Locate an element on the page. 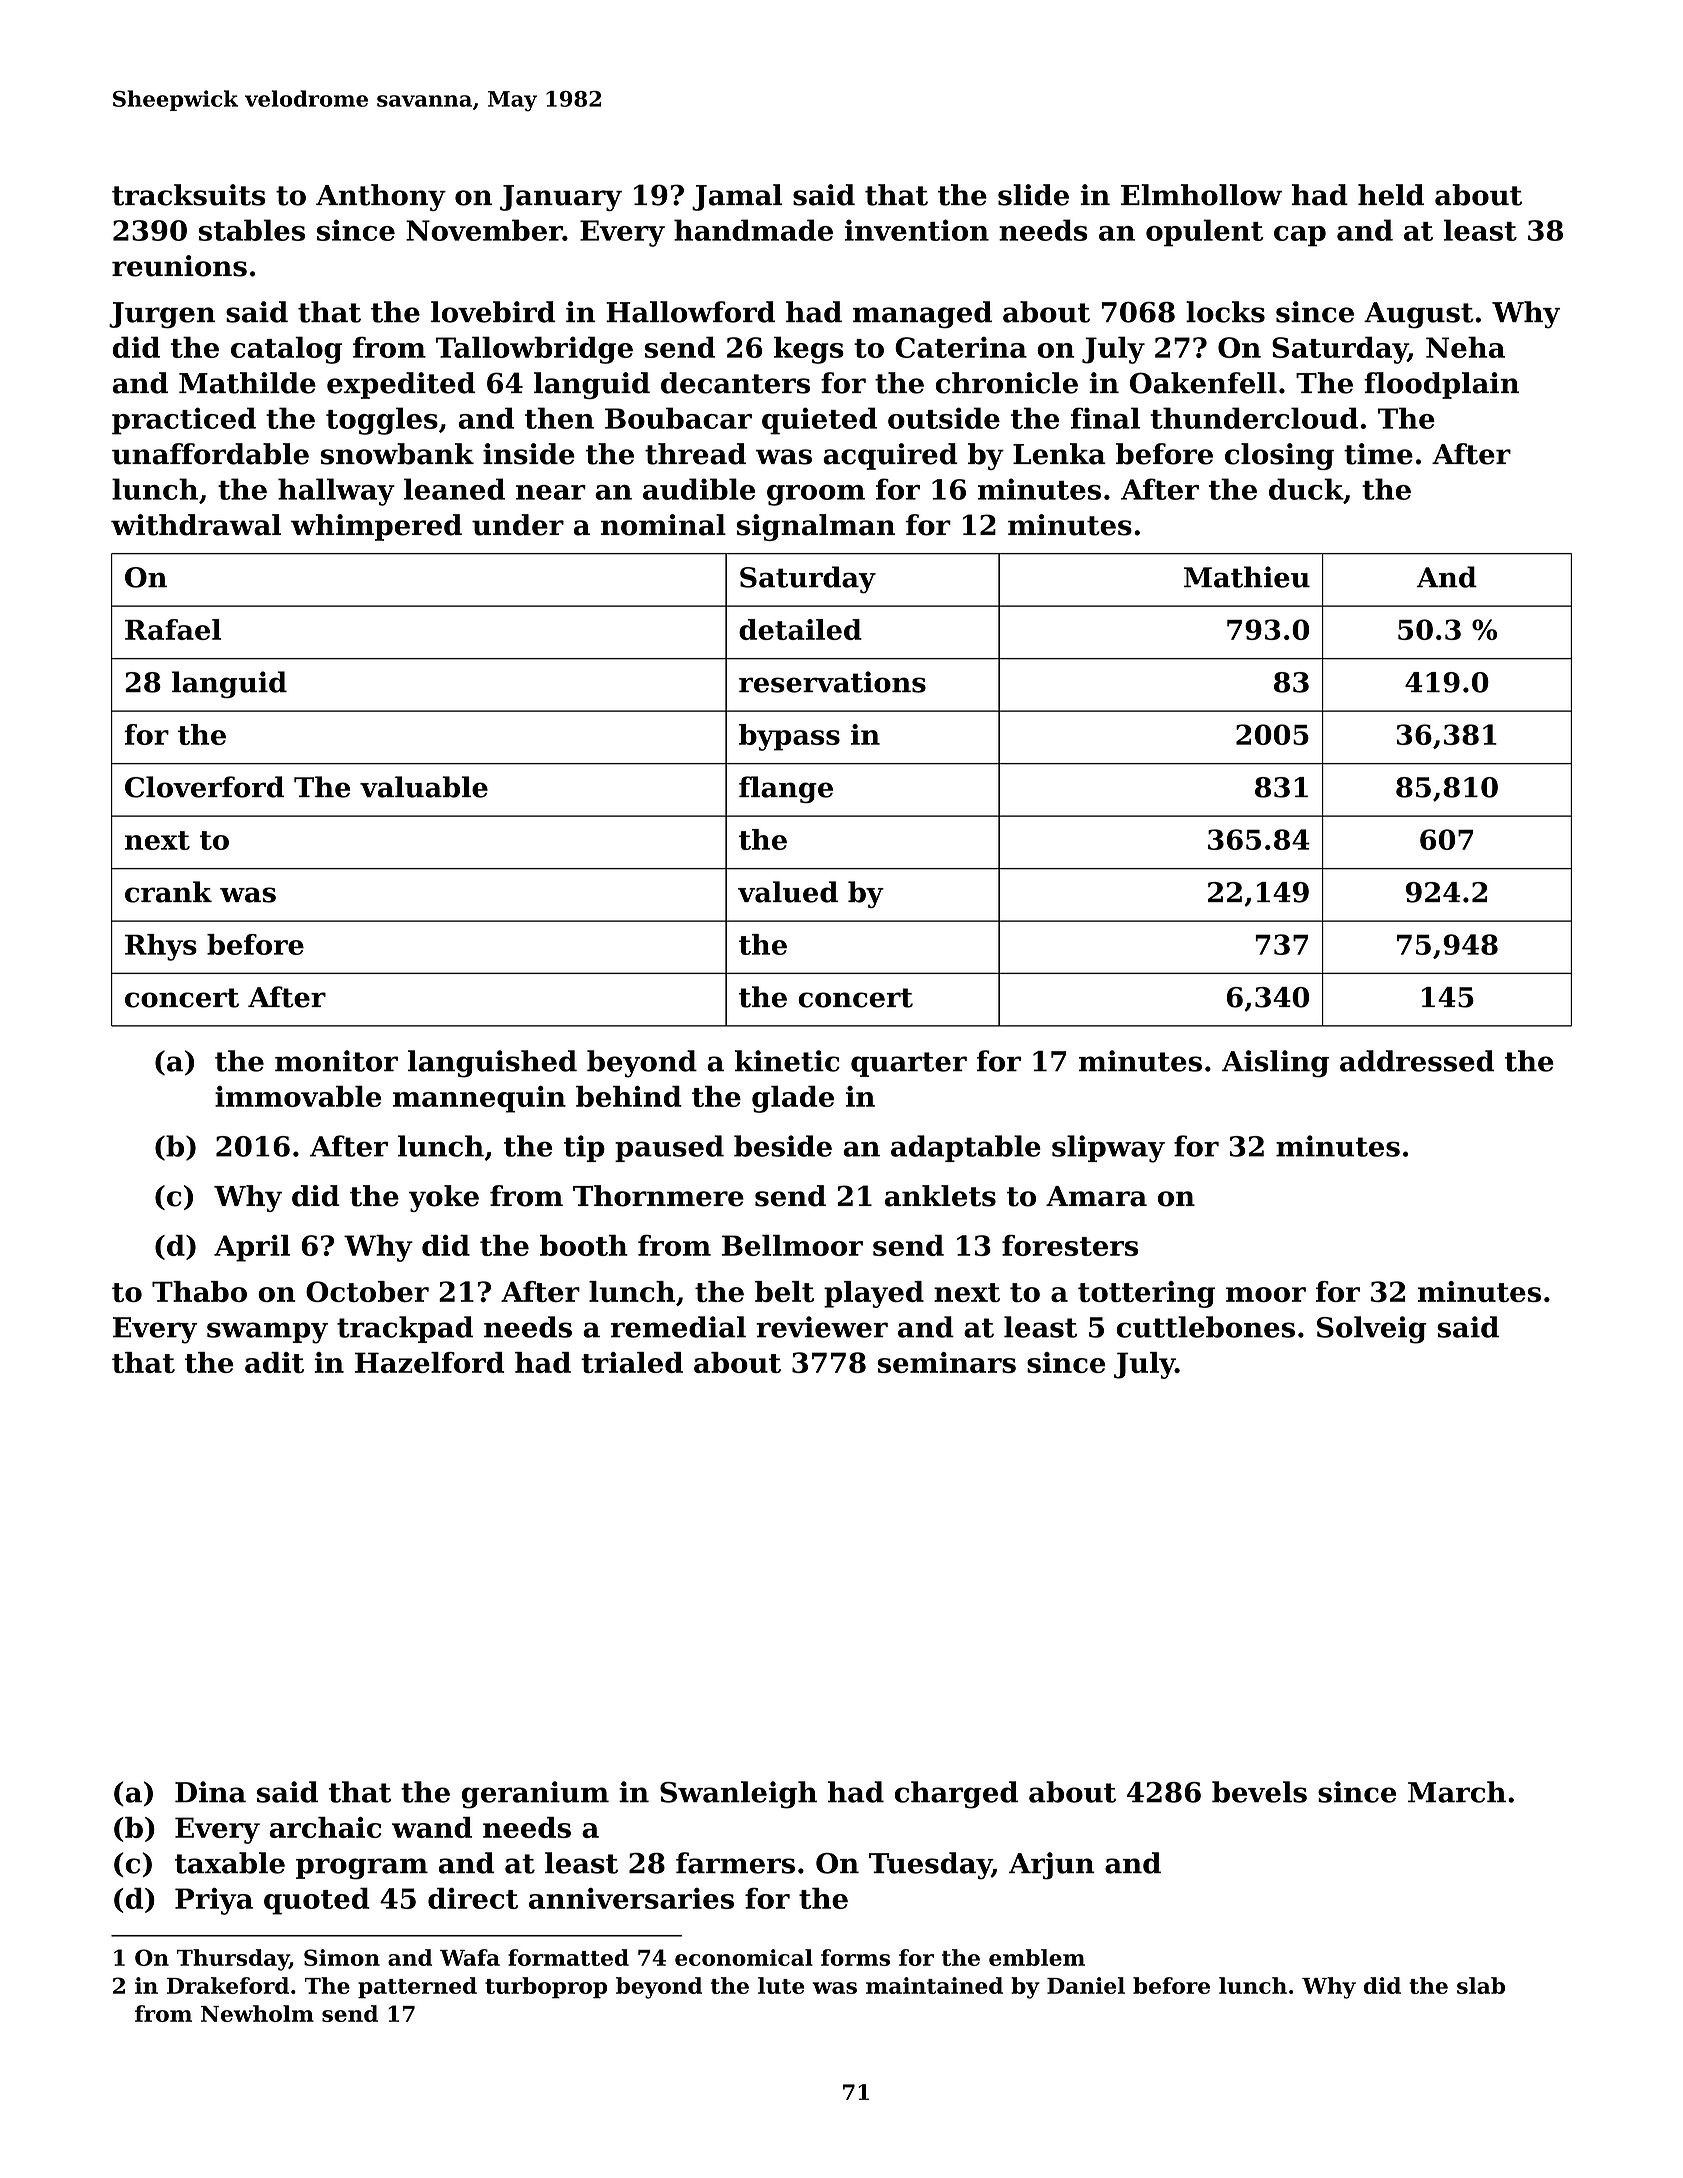 The width and height of the image is (1683, 2178). Daniel is located at coordinates (1086, 1985).
